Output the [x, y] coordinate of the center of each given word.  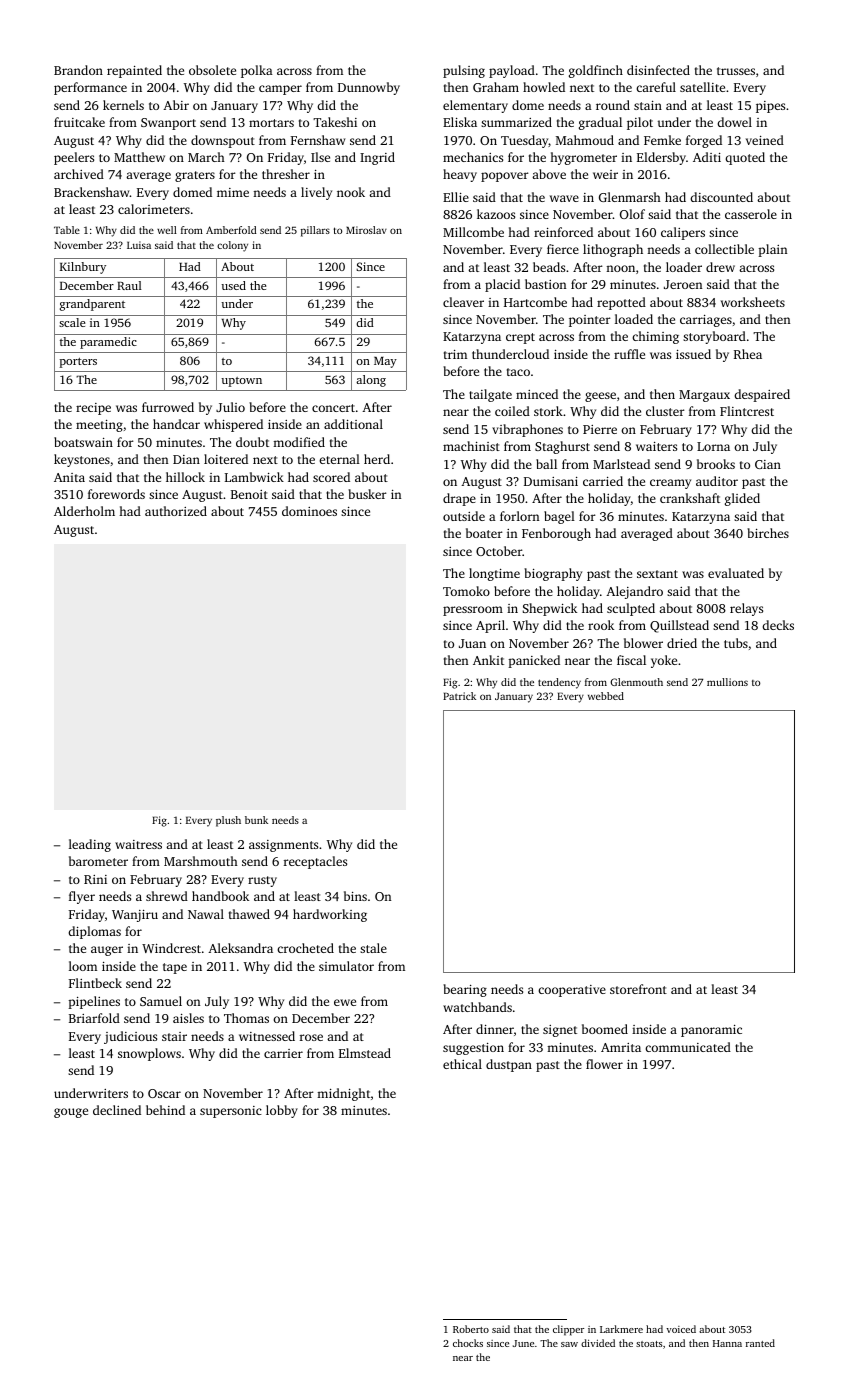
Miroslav [366, 230]
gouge [71, 1113]
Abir [176, 105]
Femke [662, 140]
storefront [638, 989]
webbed [606, 696]
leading [90, 845]
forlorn [519, 516]
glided [742, 499]
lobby [282, 1111]
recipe [93, 409]
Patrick [459, 696]
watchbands [477, 1007]
